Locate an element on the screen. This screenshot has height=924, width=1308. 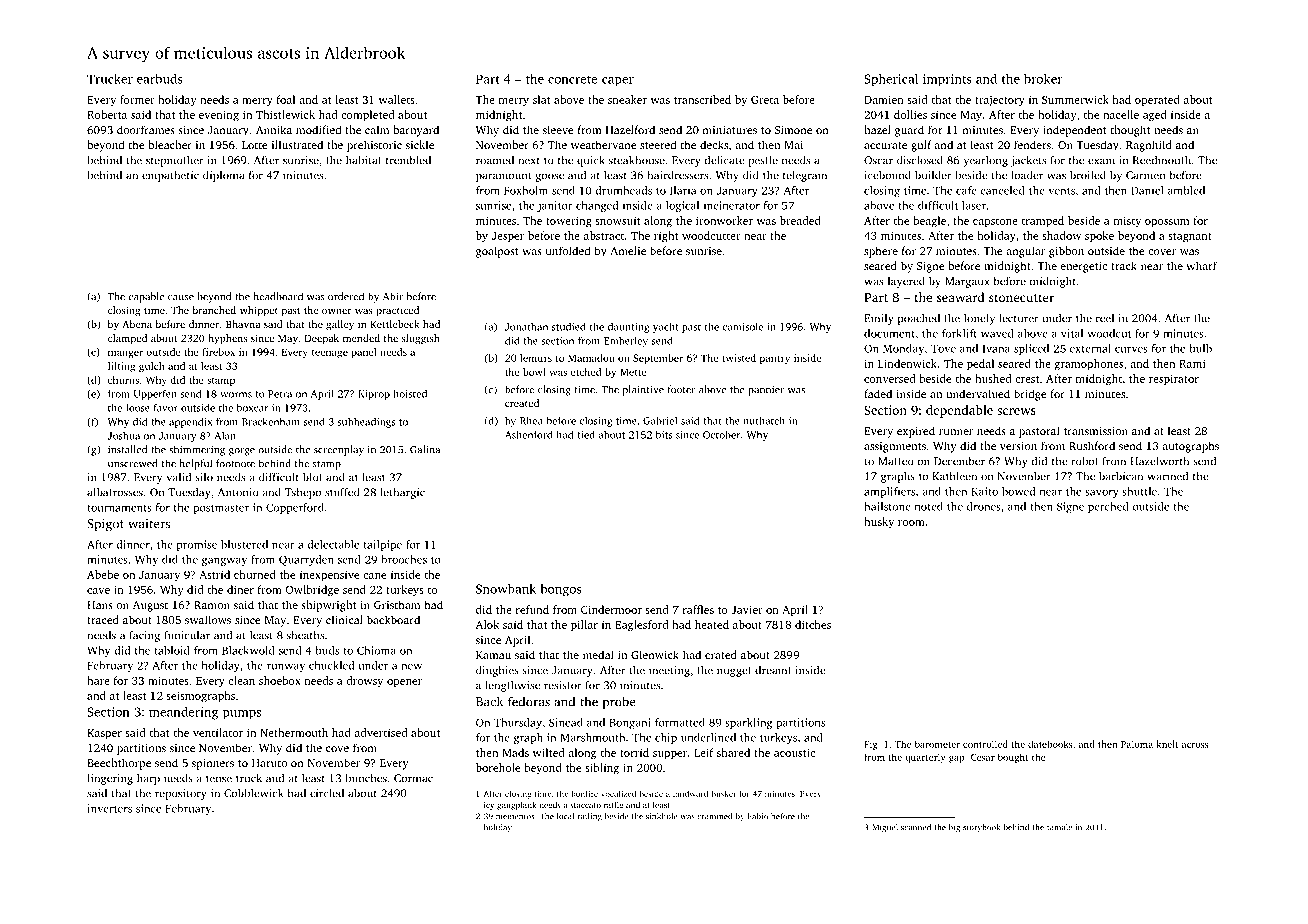
barometer is located at coordinates (937, 744).
